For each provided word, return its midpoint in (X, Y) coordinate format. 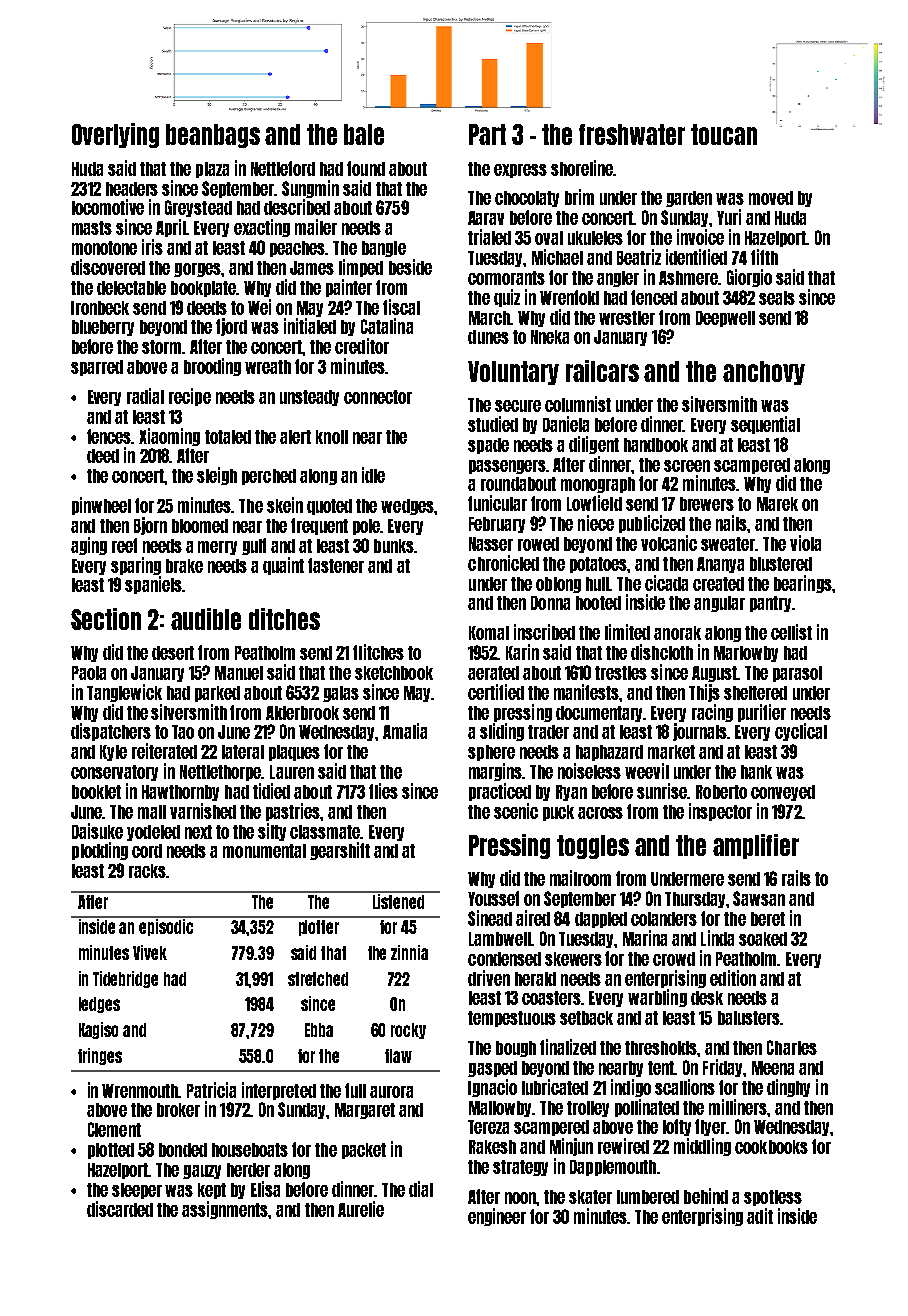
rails (796, 878)
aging (89, 546)
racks (147, 871)
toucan (724, 134)
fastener (336, 565)
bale (364, 134)
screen (687, 466)
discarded (120, 1209)
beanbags (213, 136)
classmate (325, 832)
